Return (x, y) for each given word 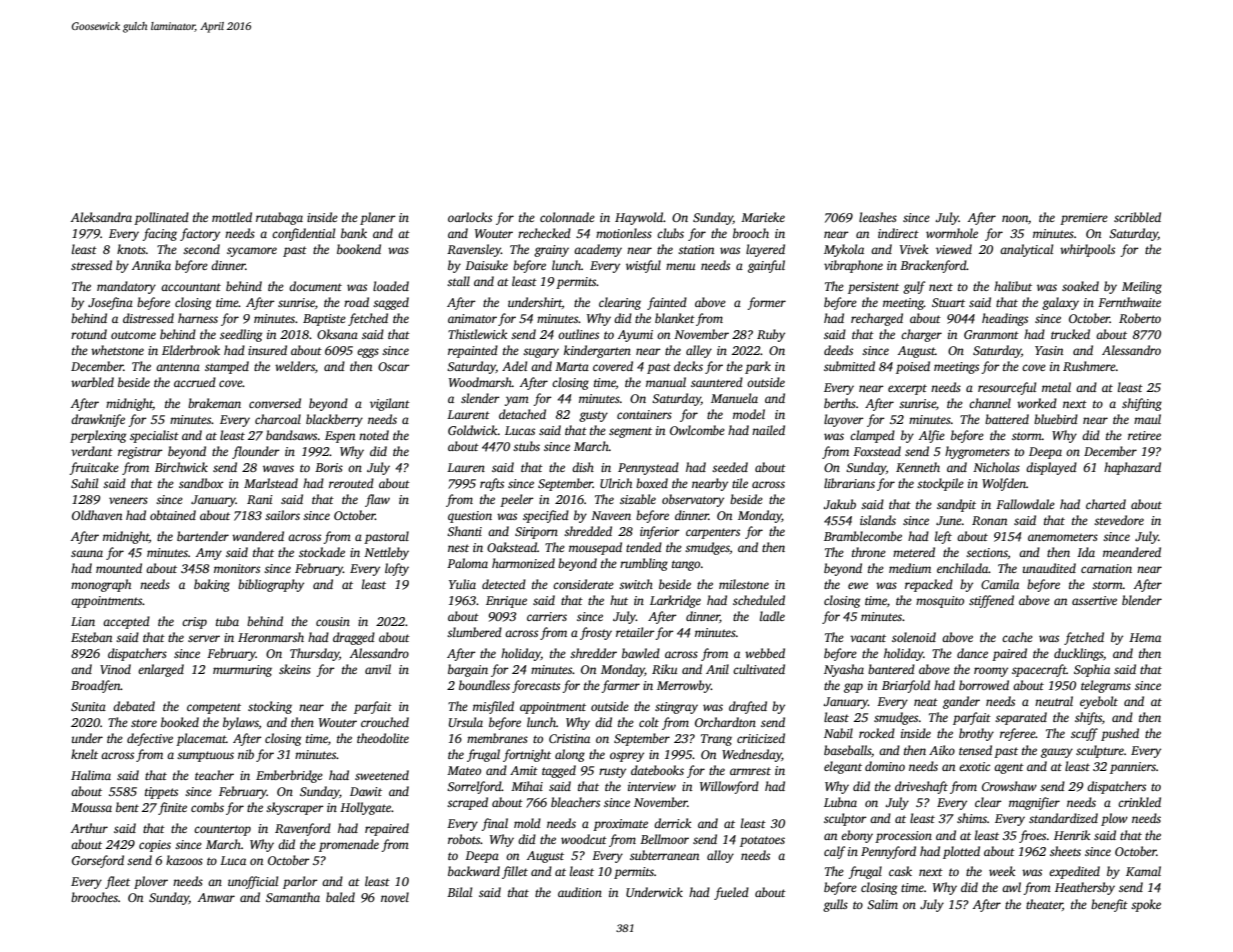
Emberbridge (289, 776)
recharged (877, 319)
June (949, 520)
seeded (730, 467)
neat (926, 702)
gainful (766, 266)
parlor (300, 882)
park (758, 367)
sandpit (956, 505)
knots (131, 249)
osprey (627, 757)
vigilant (390, 404)
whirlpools (1087, 250)
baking (212, 585)
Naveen (611, 515)
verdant (92, 451)
